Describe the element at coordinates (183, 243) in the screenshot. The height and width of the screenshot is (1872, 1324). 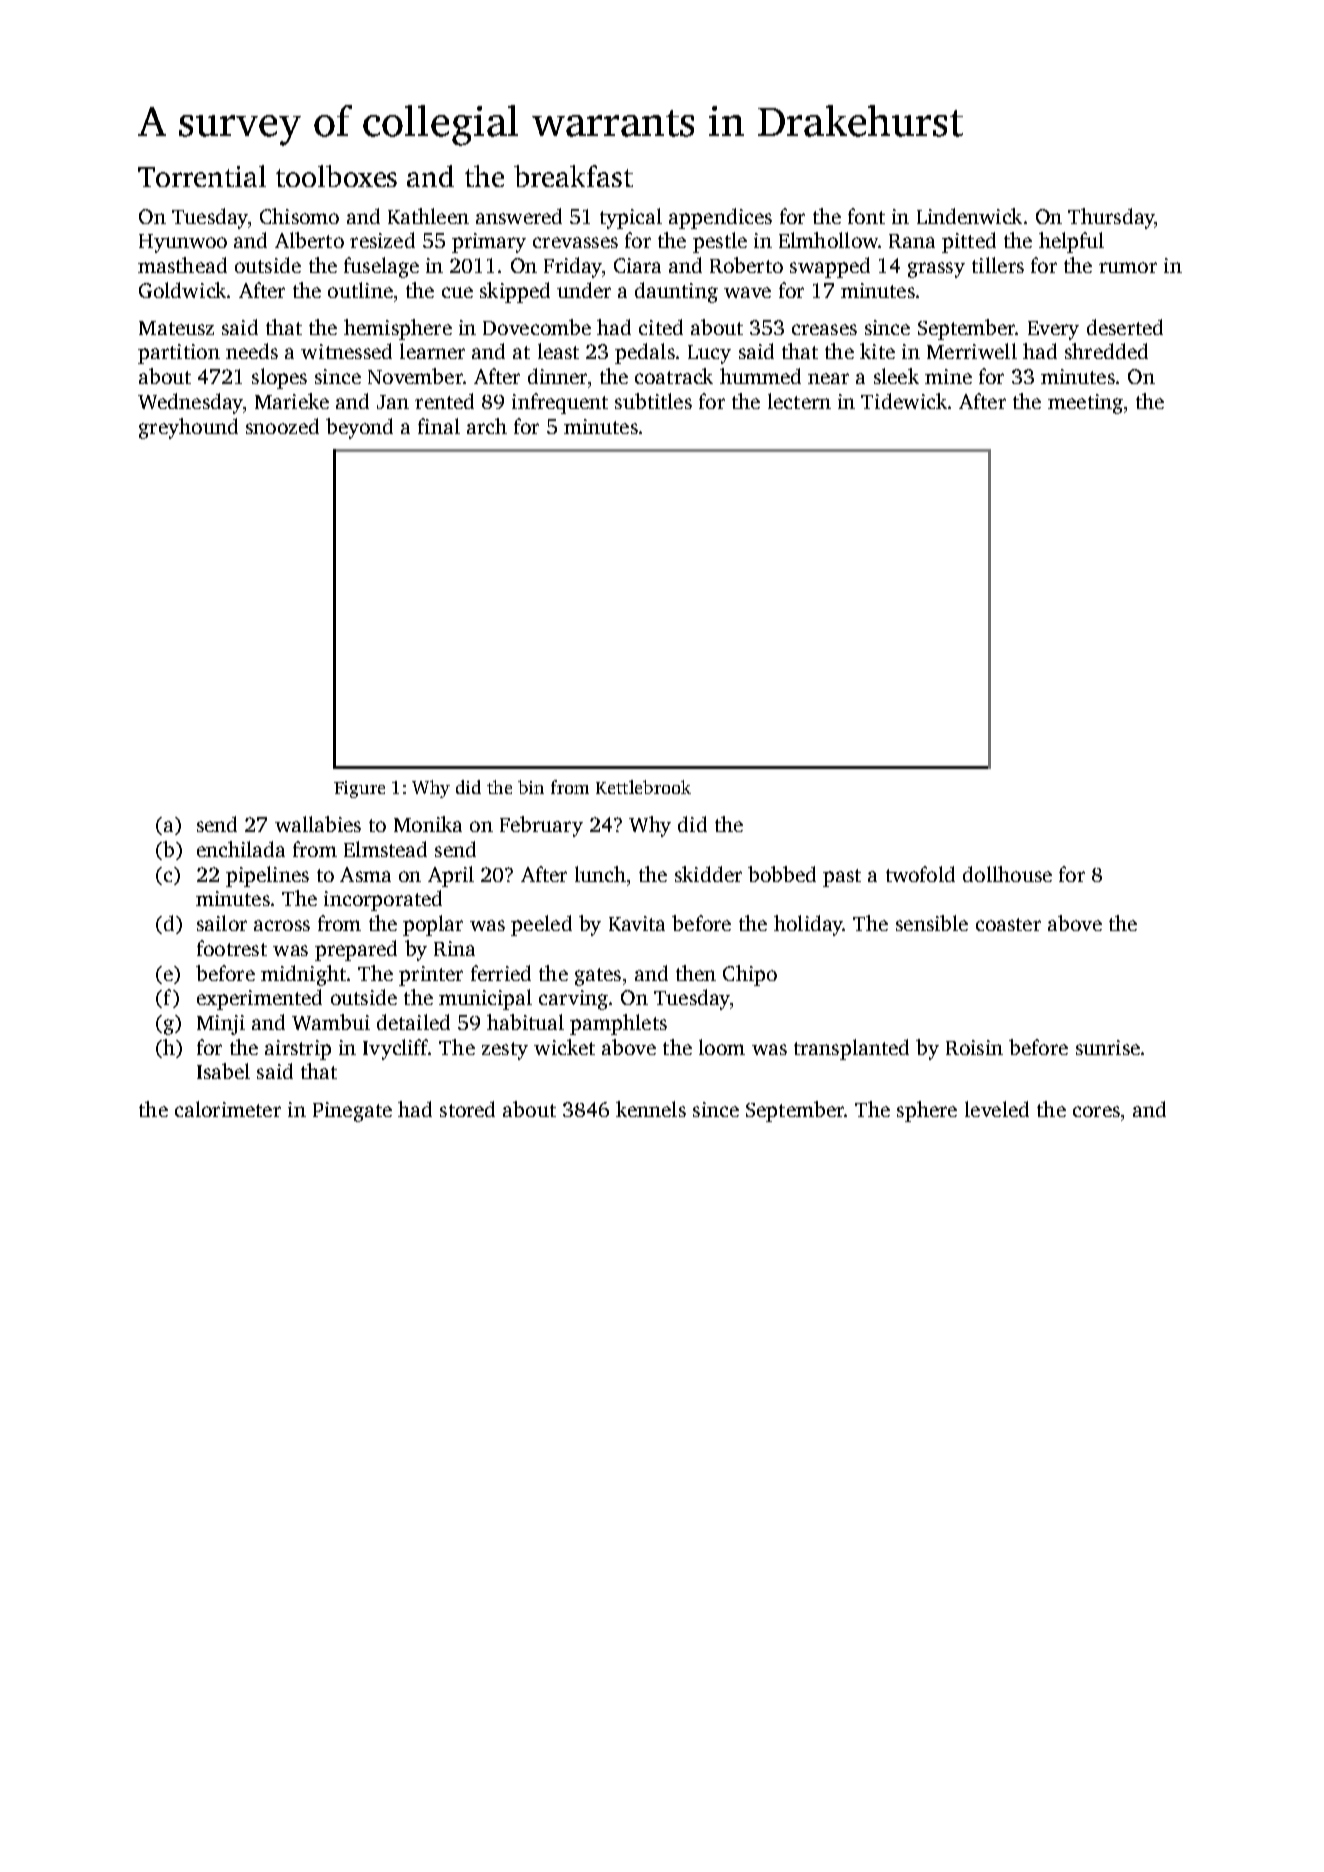
I see `Hyunwoo` at that location.
